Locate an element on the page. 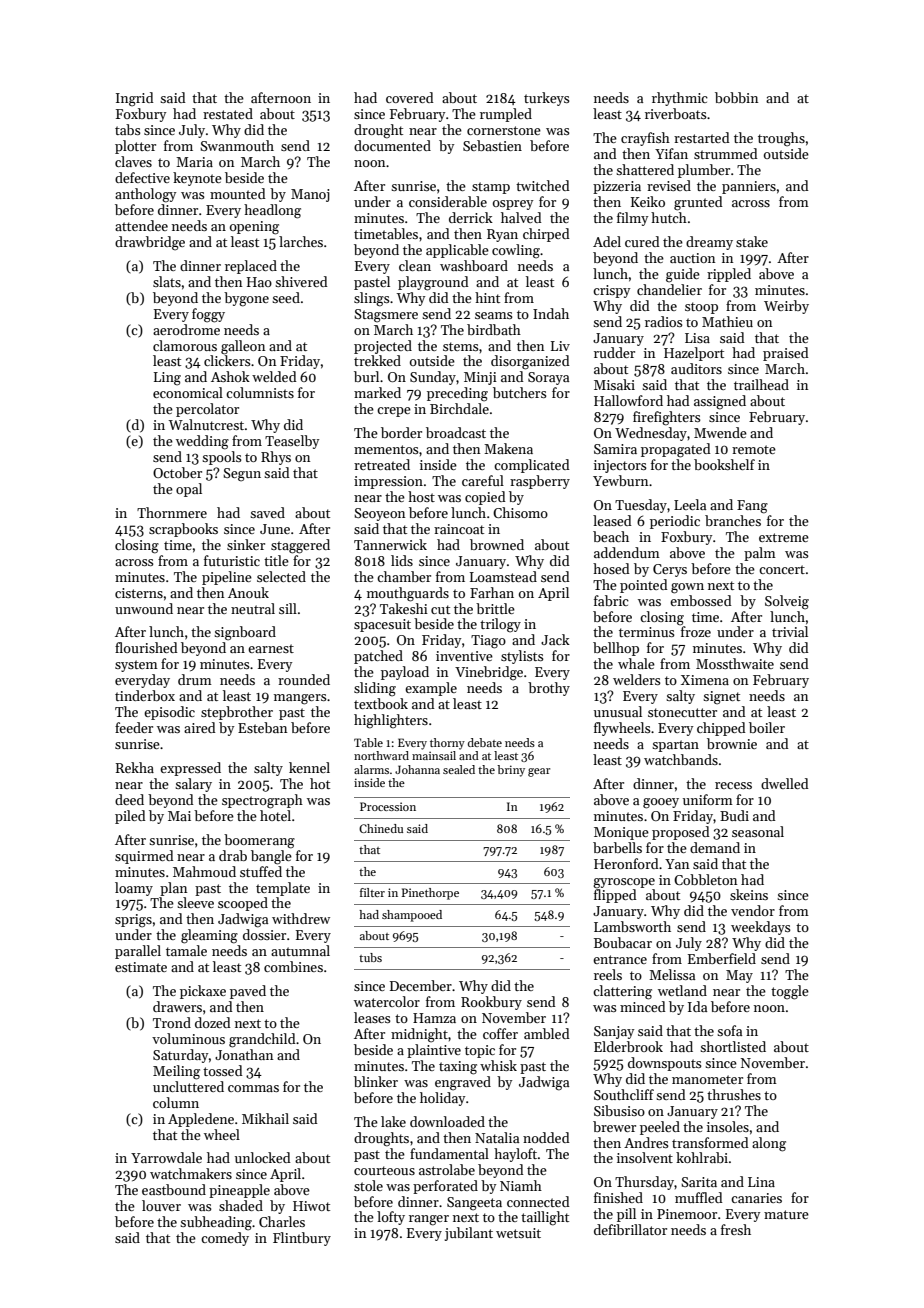  jubilant is located at coordinates (468, 1234).
